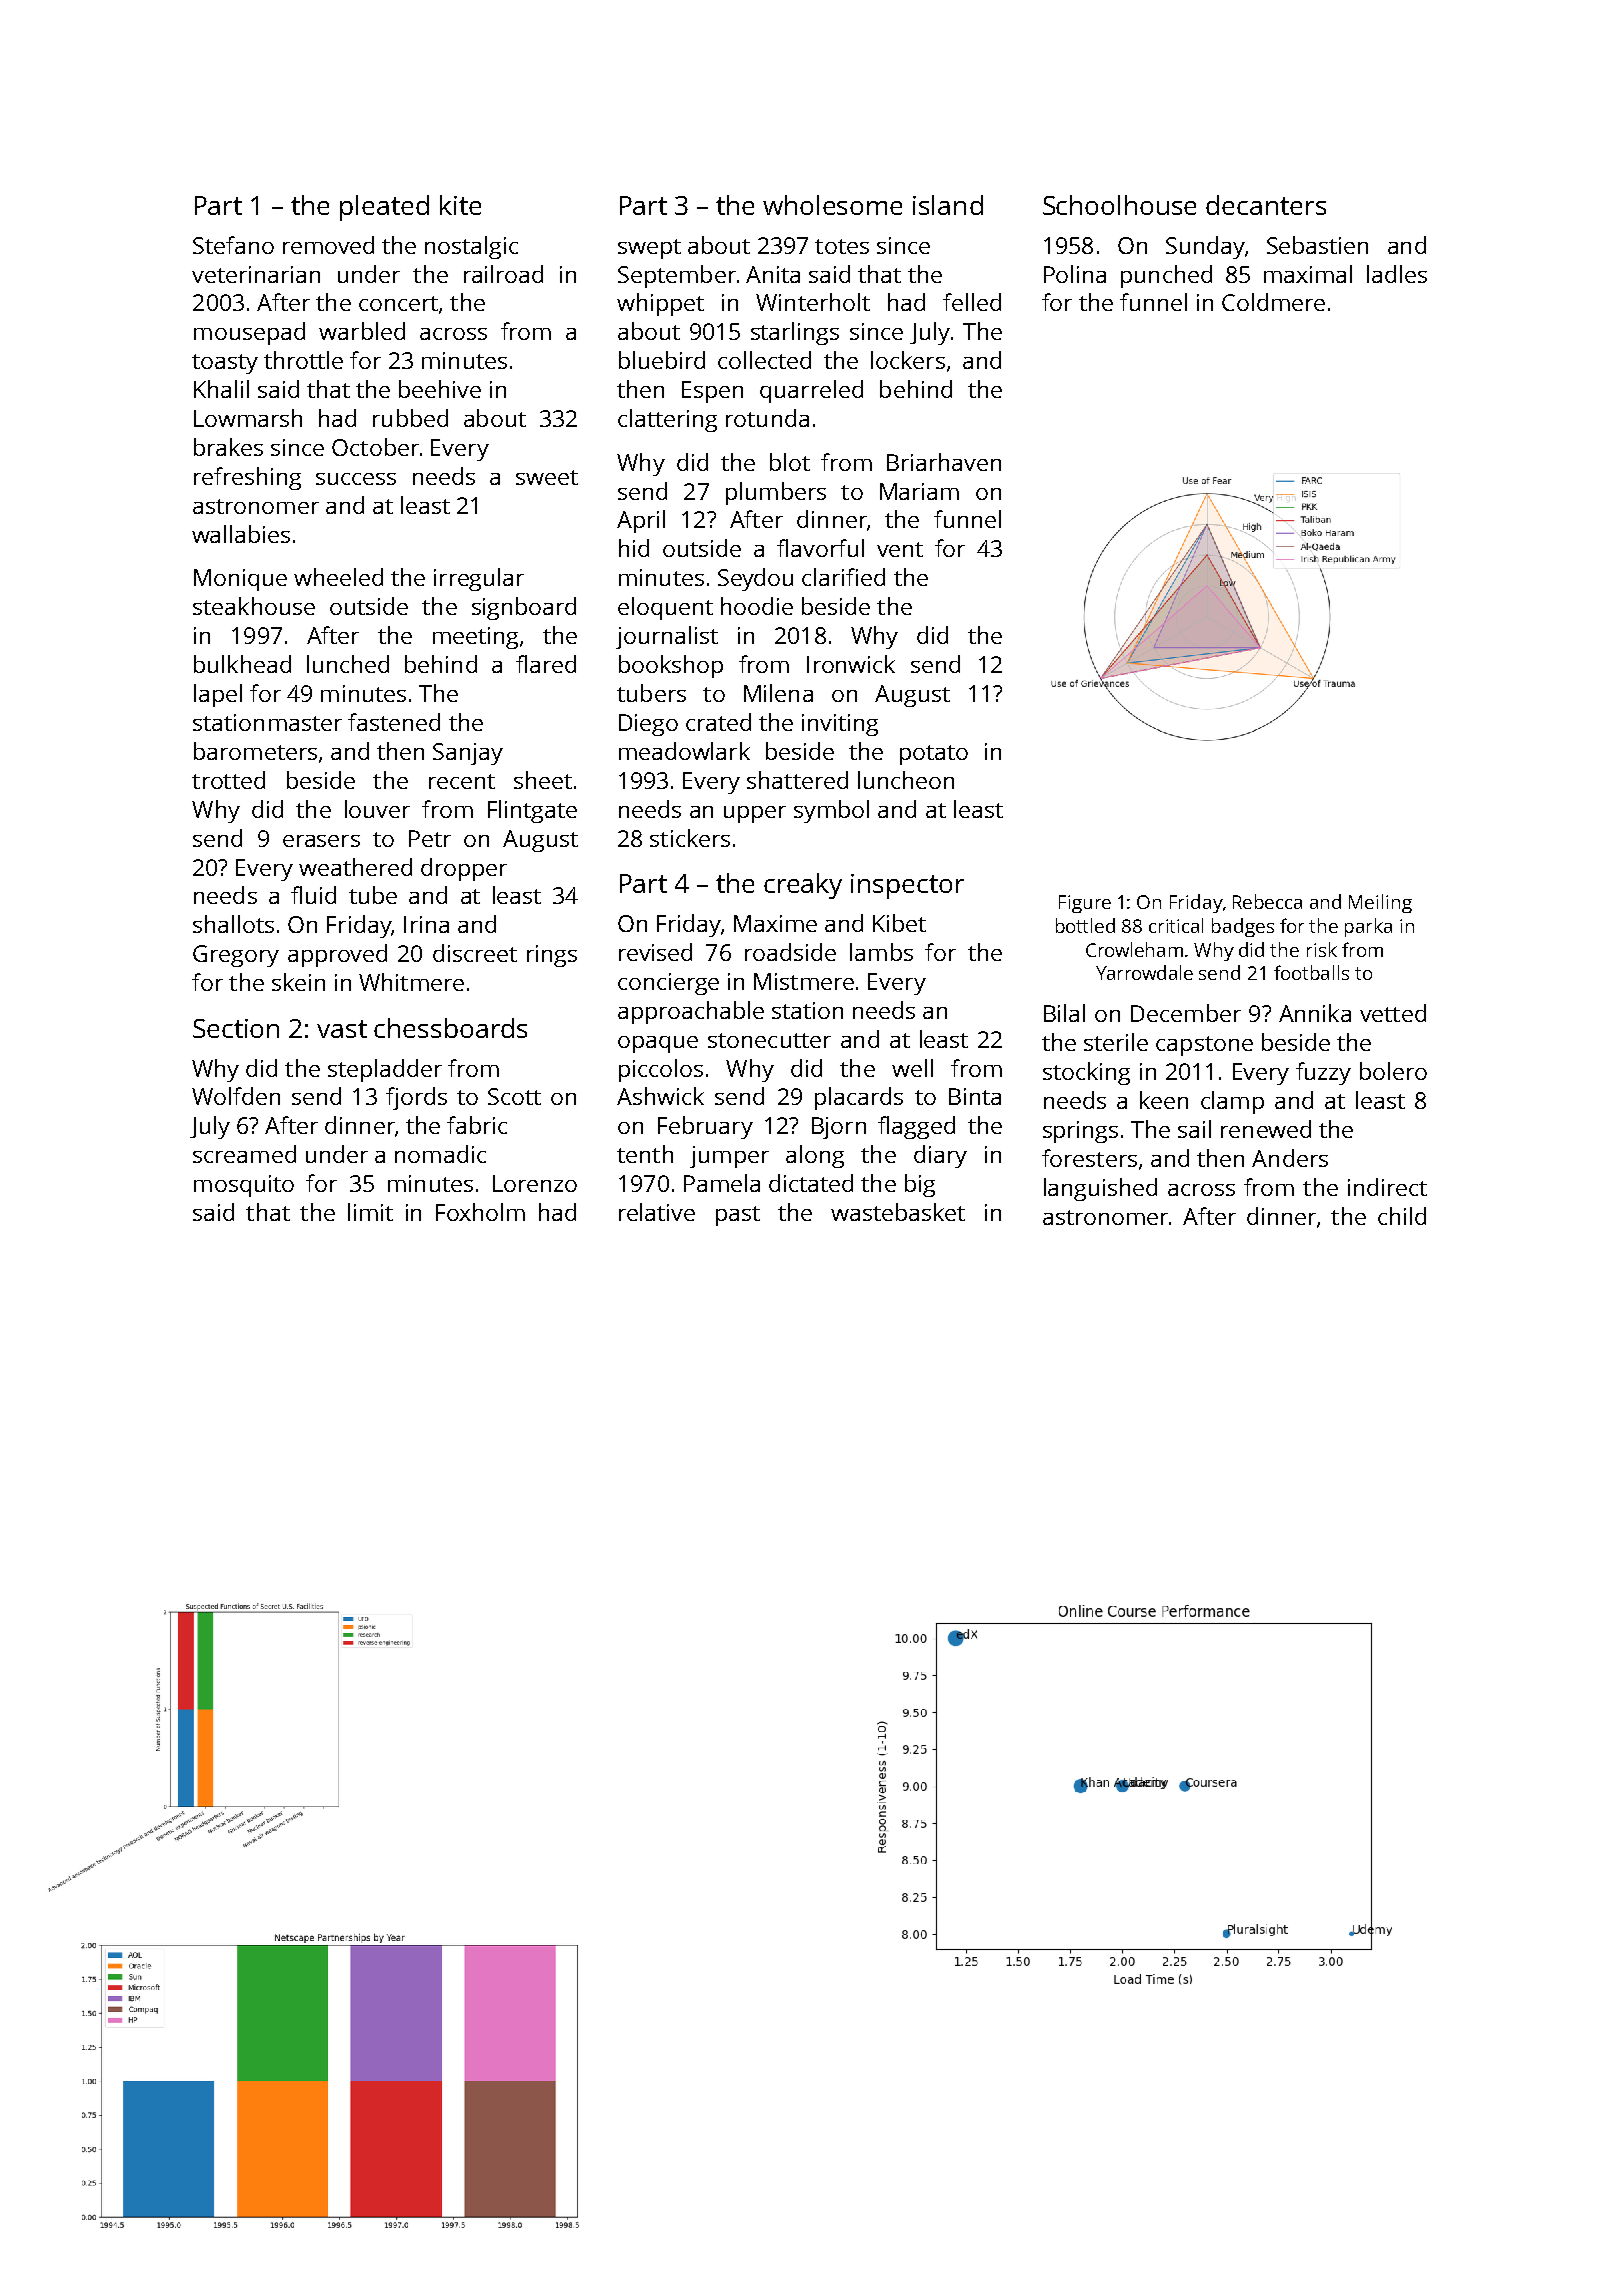  What do you see at coordinates (832, 205) in the image?
I see `wholesome` at bounding box center [832, 205].
